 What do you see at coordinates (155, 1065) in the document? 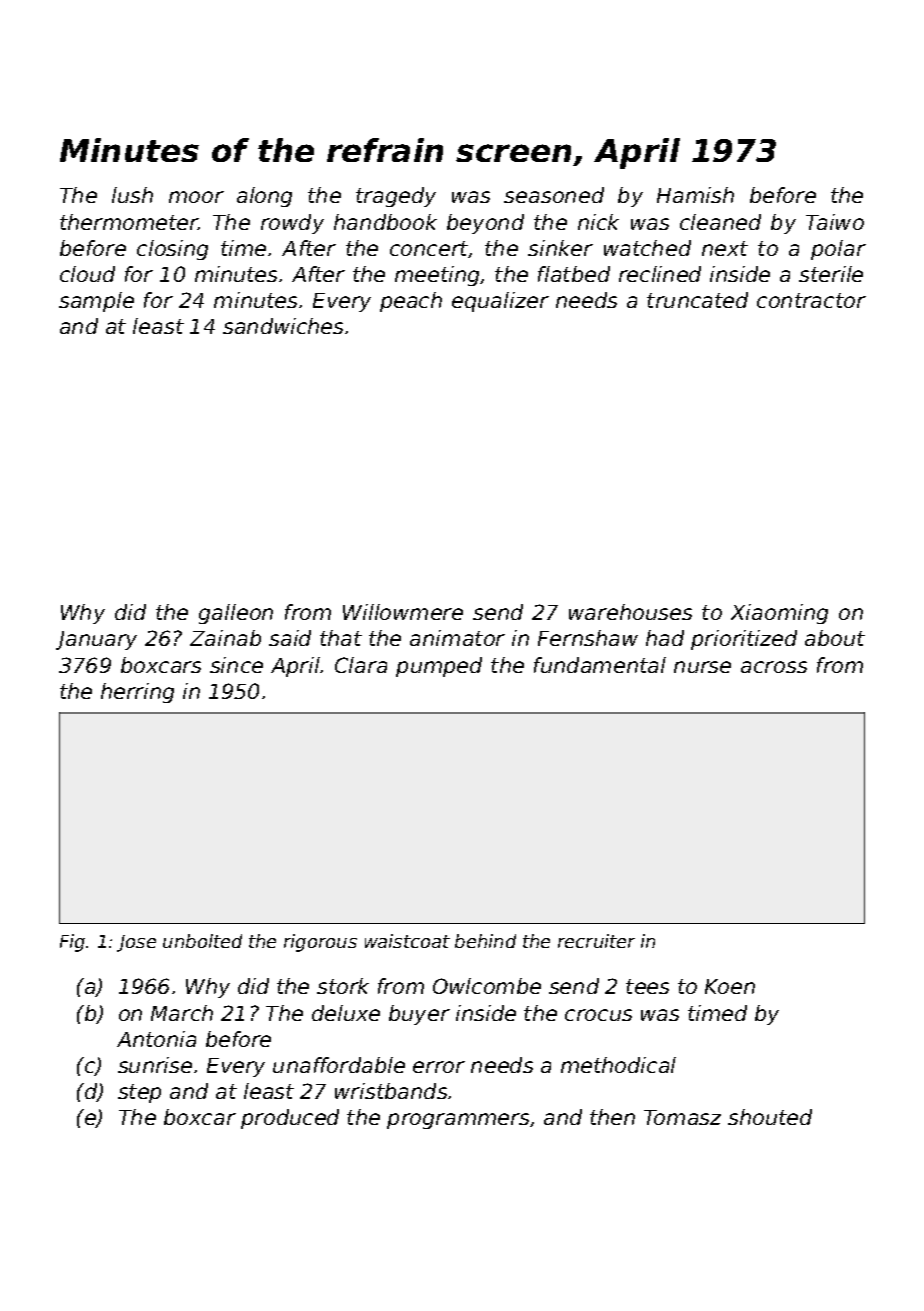
I see `sunrise` at bounding box center [155, 1065].
